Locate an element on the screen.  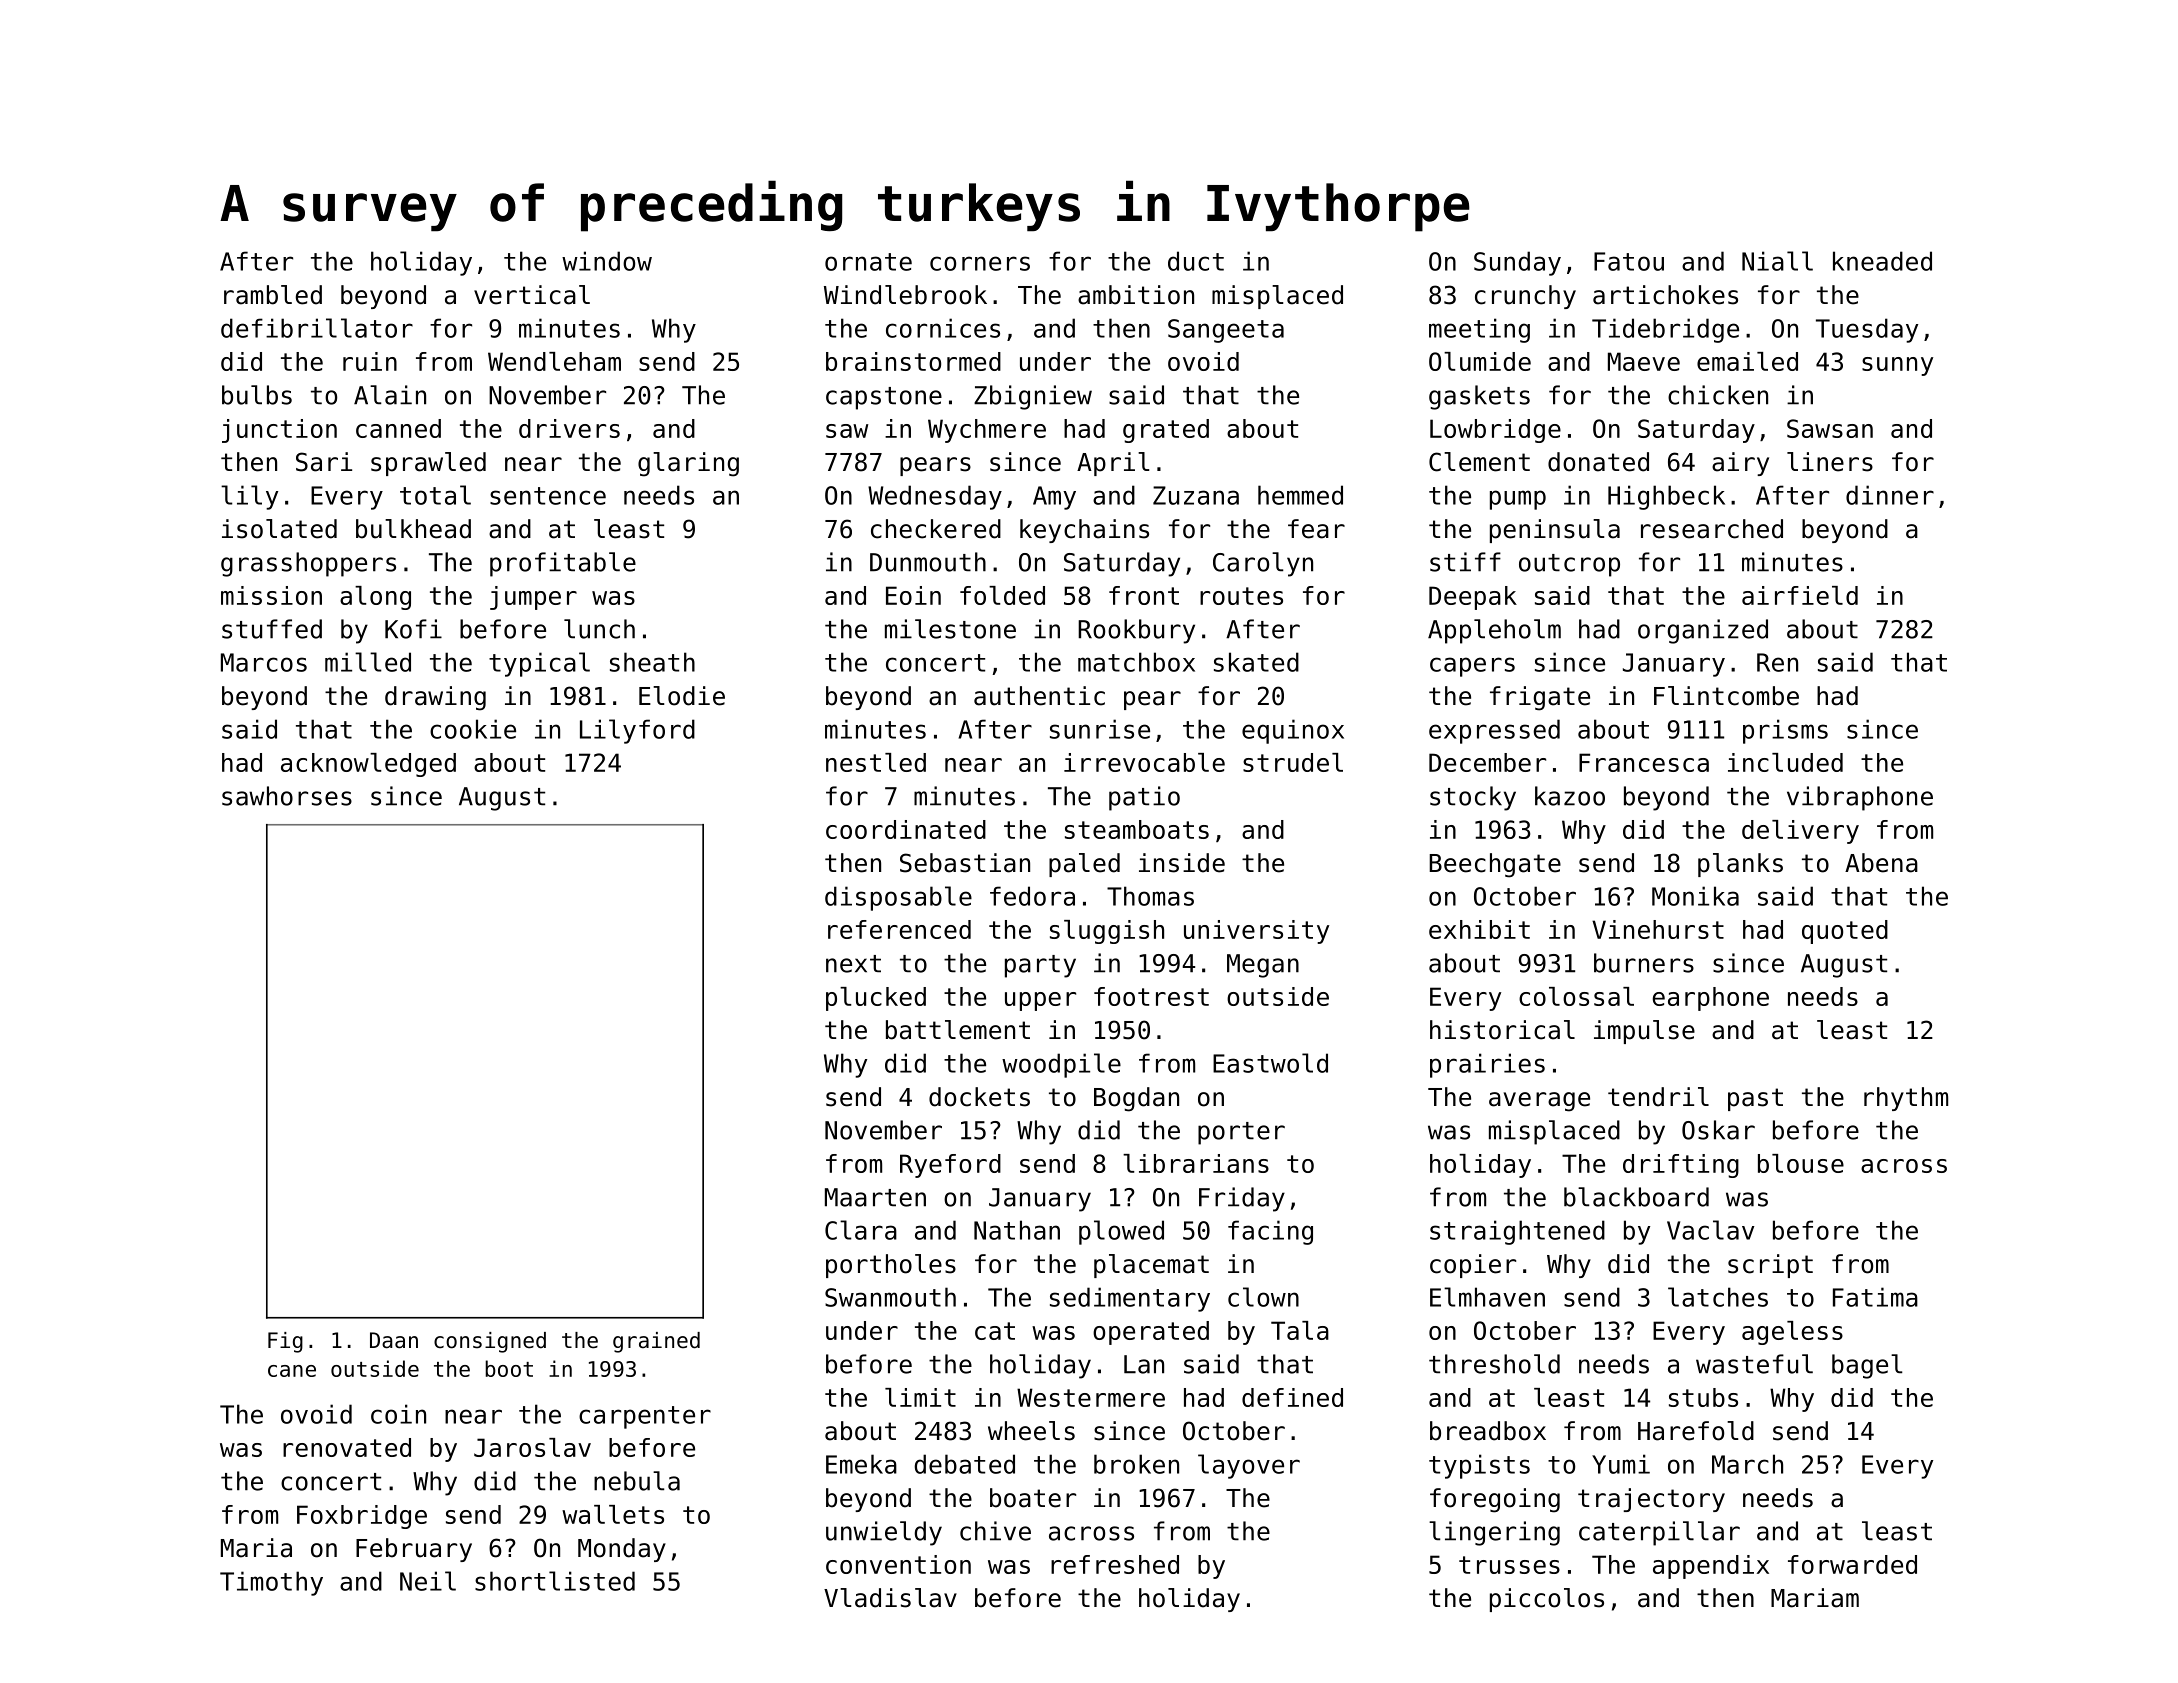
Jaroslav is located at coordinates (532, 1447).
